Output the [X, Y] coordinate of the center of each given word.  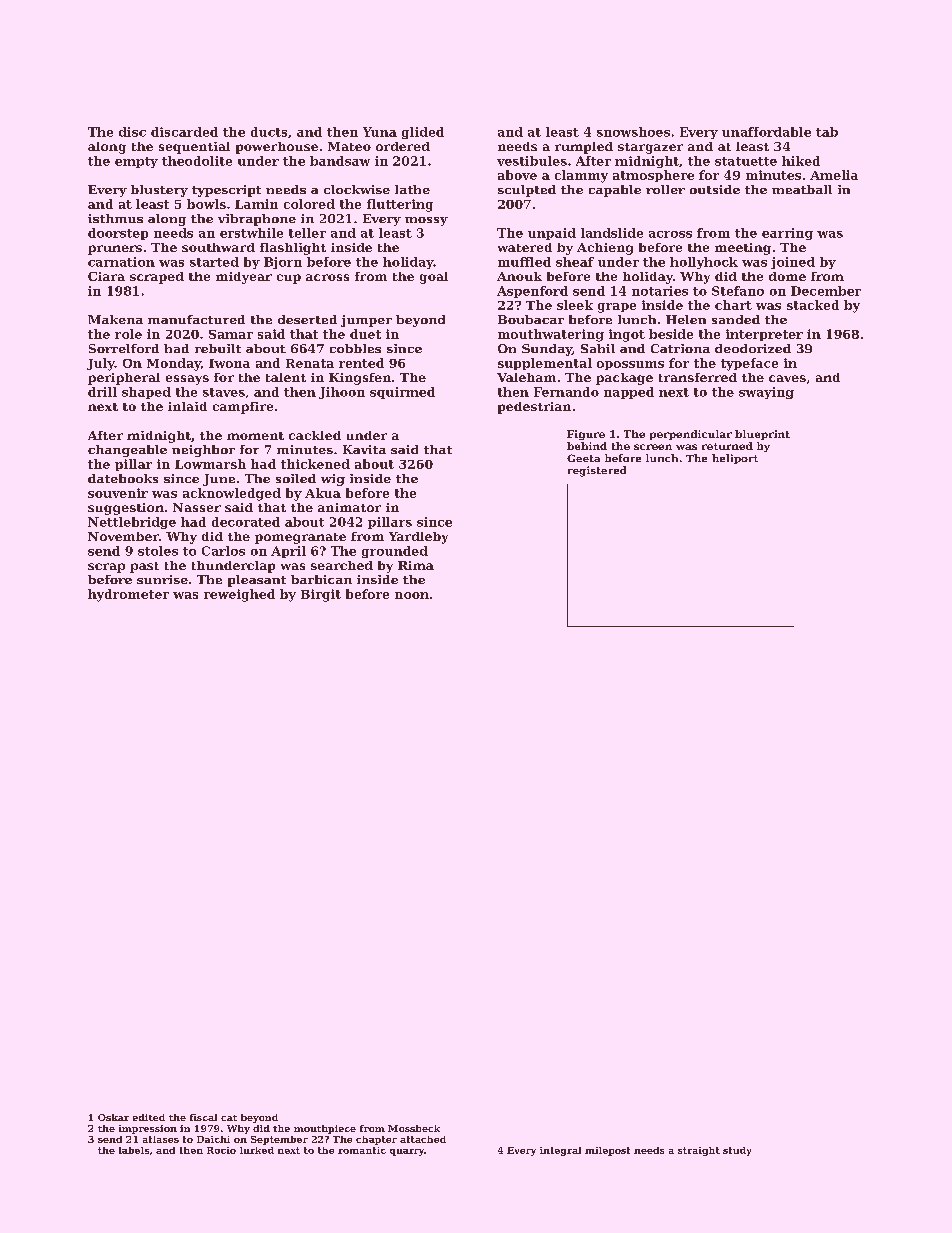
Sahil [598, 348]
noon [412, 595]
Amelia [834, 175]
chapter [376, 1140]
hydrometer [128, 595]
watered [525, 247]
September [279, 1140]
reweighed [239, 595]
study [737, 1151]
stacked [813, 305]
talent [286, 377]
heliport [735, 459]
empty [136, 162]
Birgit [321, 595]
